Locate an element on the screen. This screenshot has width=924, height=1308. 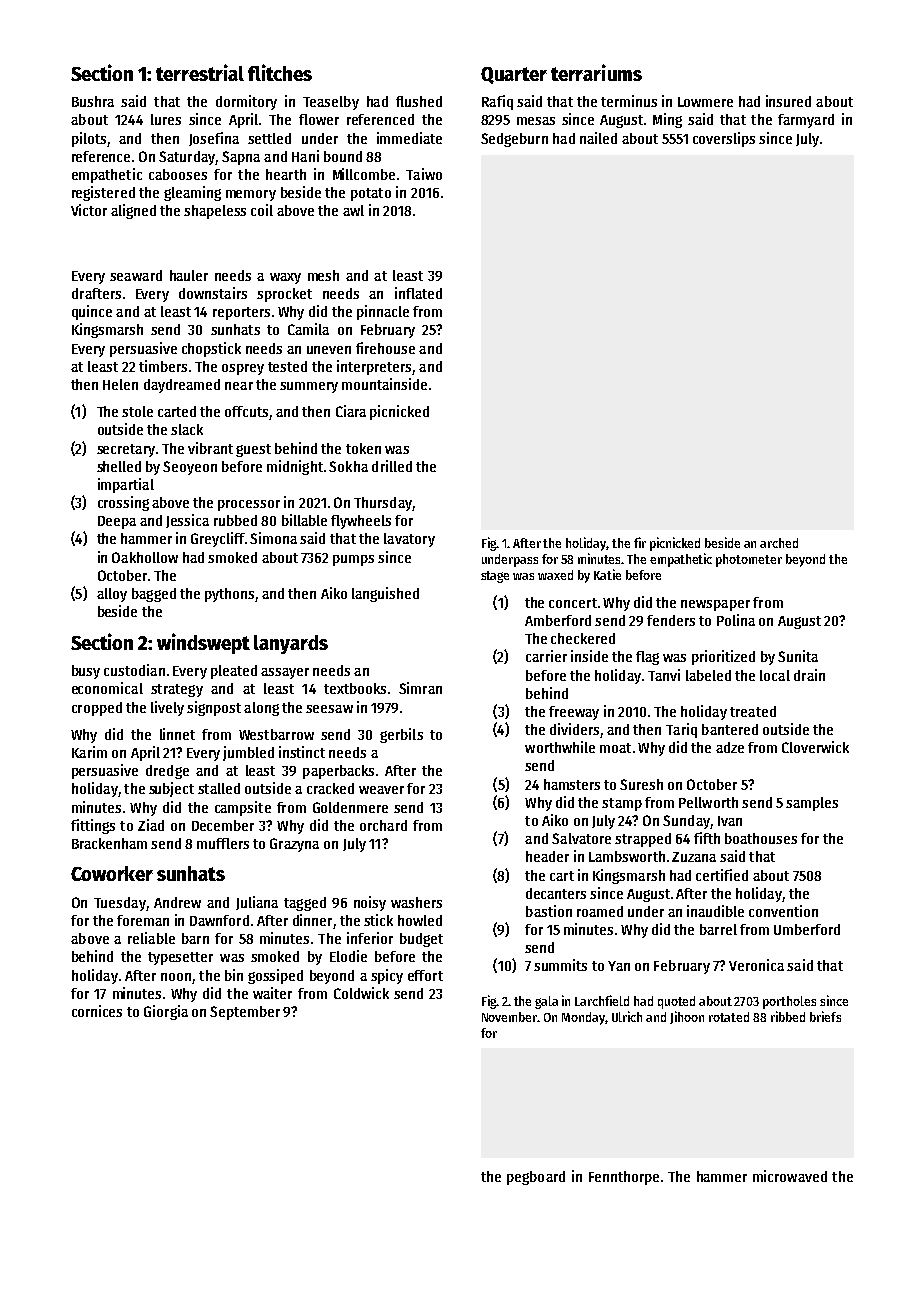
impartial is located at coordinates (126, 485).
